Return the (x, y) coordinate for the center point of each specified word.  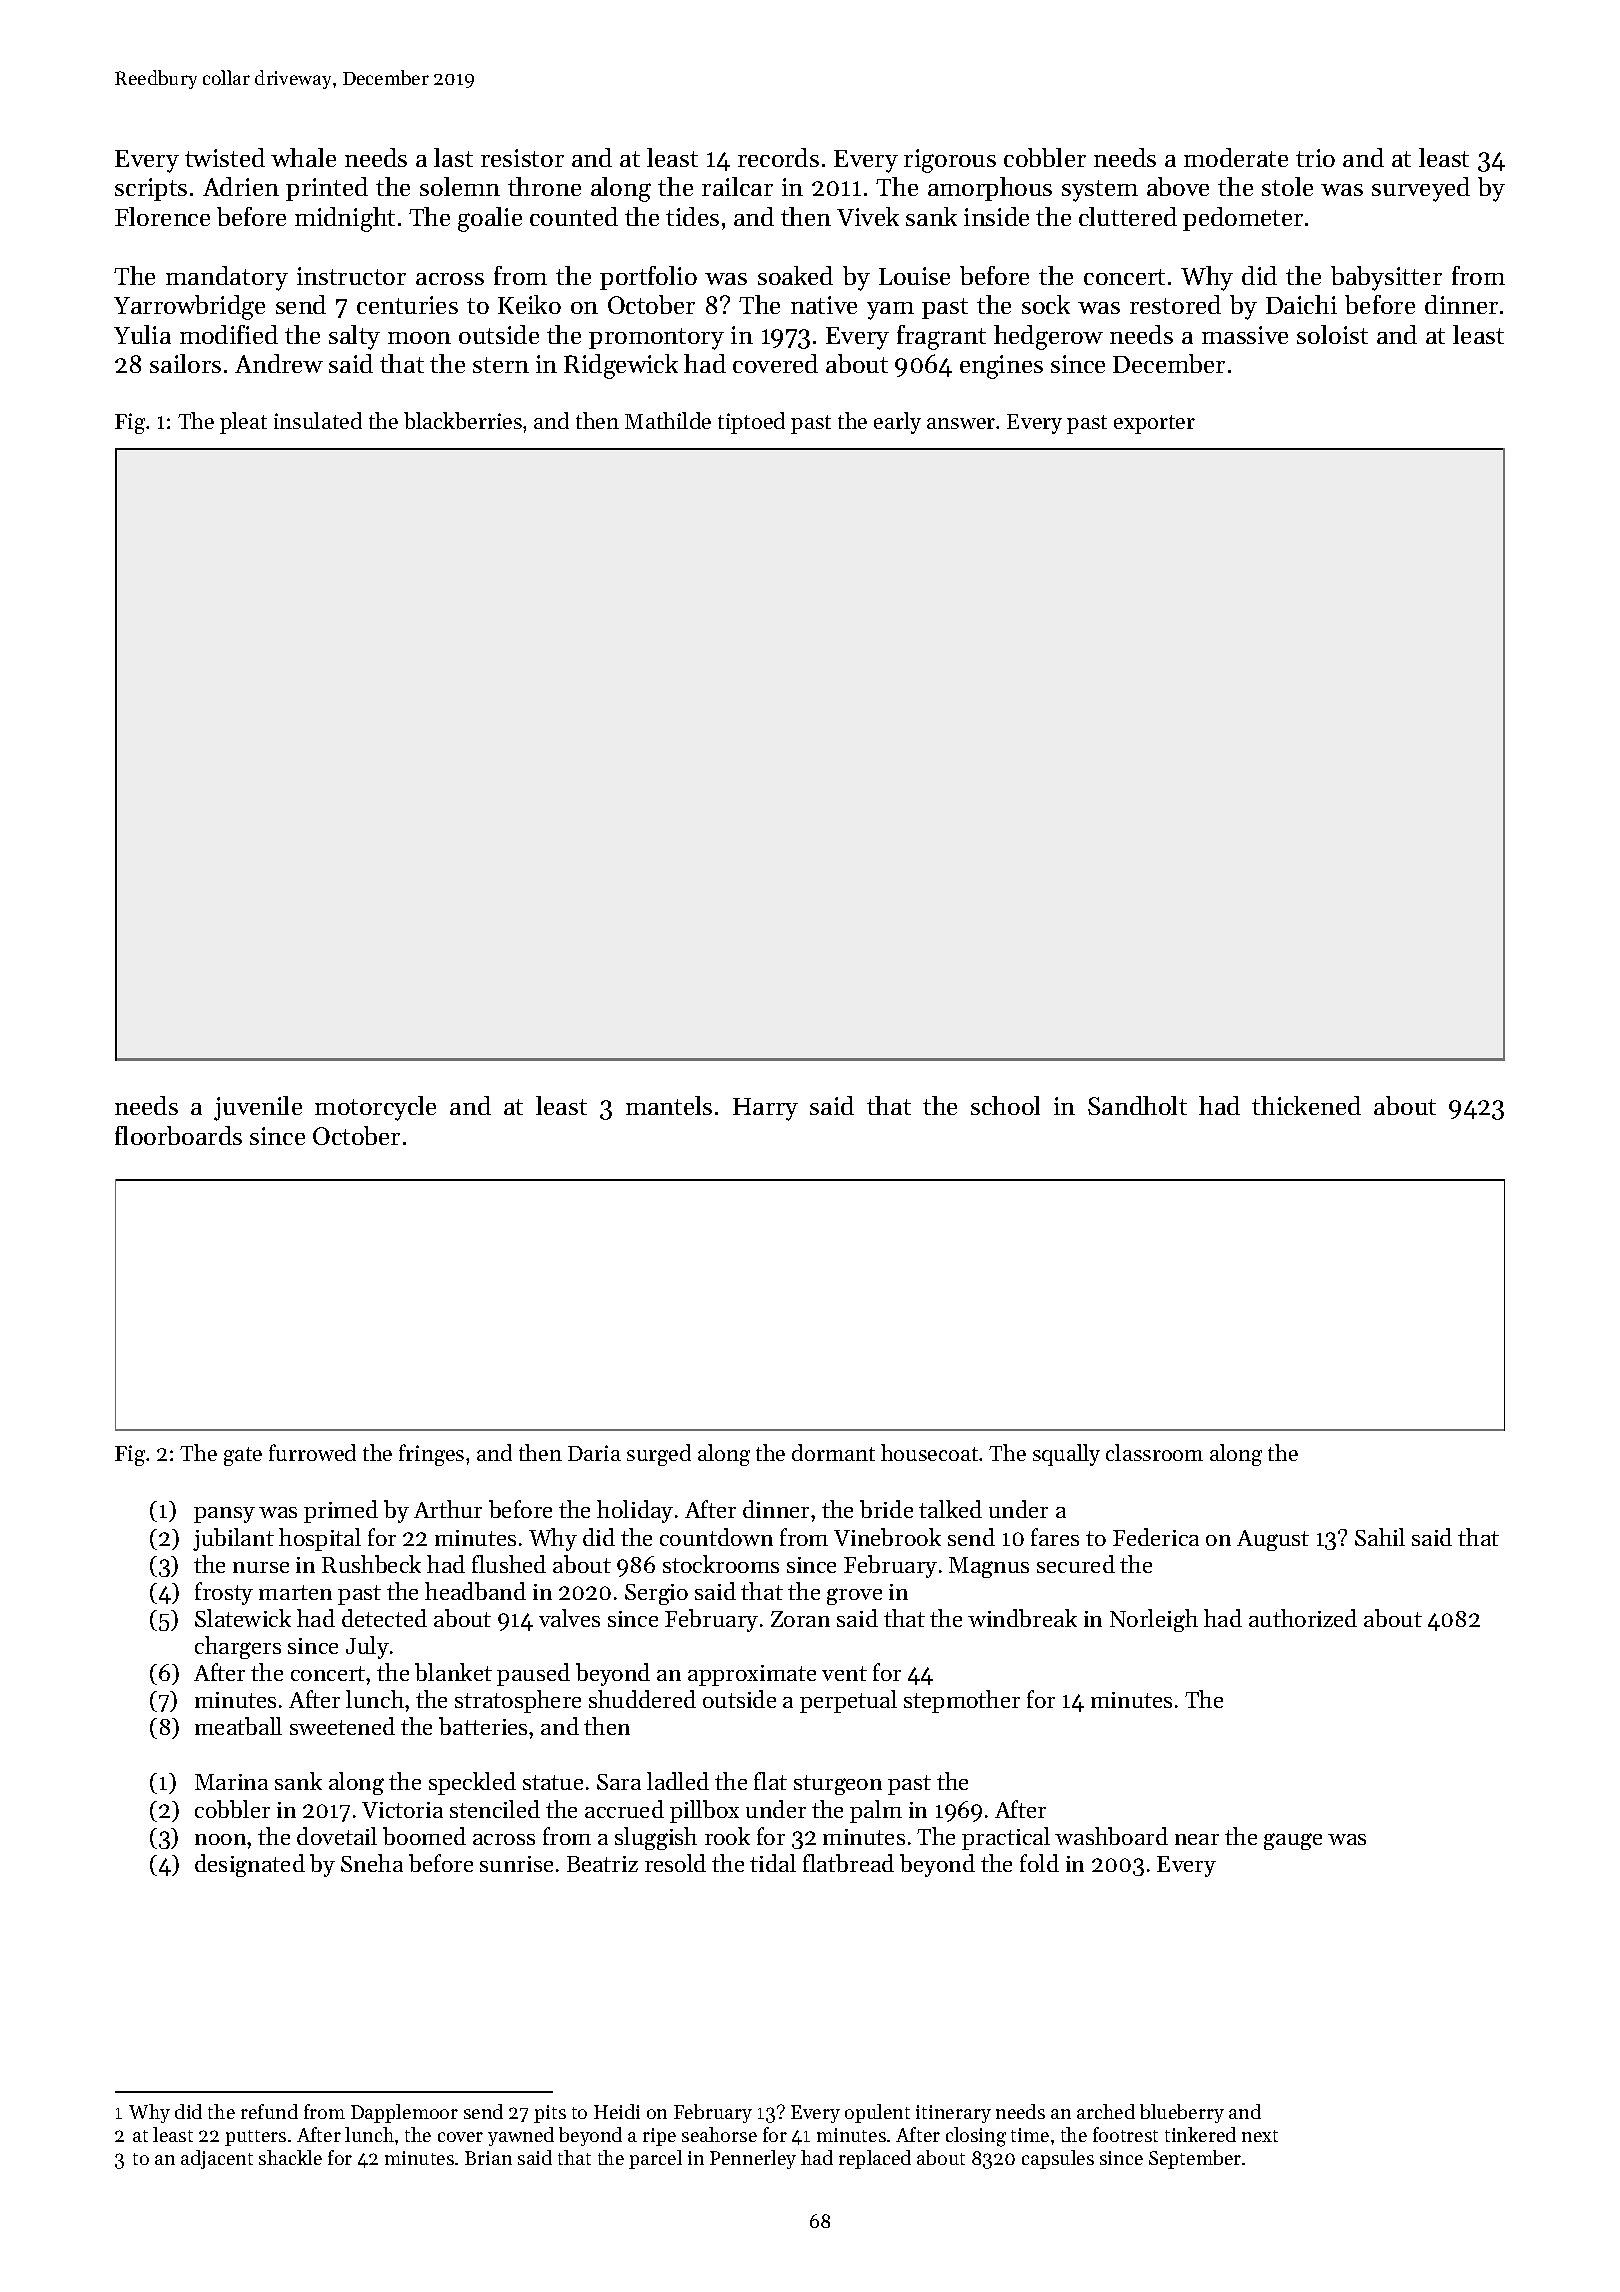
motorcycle (375, 1108)
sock (1046, 304)
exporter (1154, 424)
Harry (765, 1109)
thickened (1306, 1105)
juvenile (258, 1108)
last (453, 157)
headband (475, 1591)
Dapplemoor (404, 2113)
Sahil (1380, 1537)
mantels (669, 1105)
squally (1066, 1455)
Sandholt (1137, 1105)
